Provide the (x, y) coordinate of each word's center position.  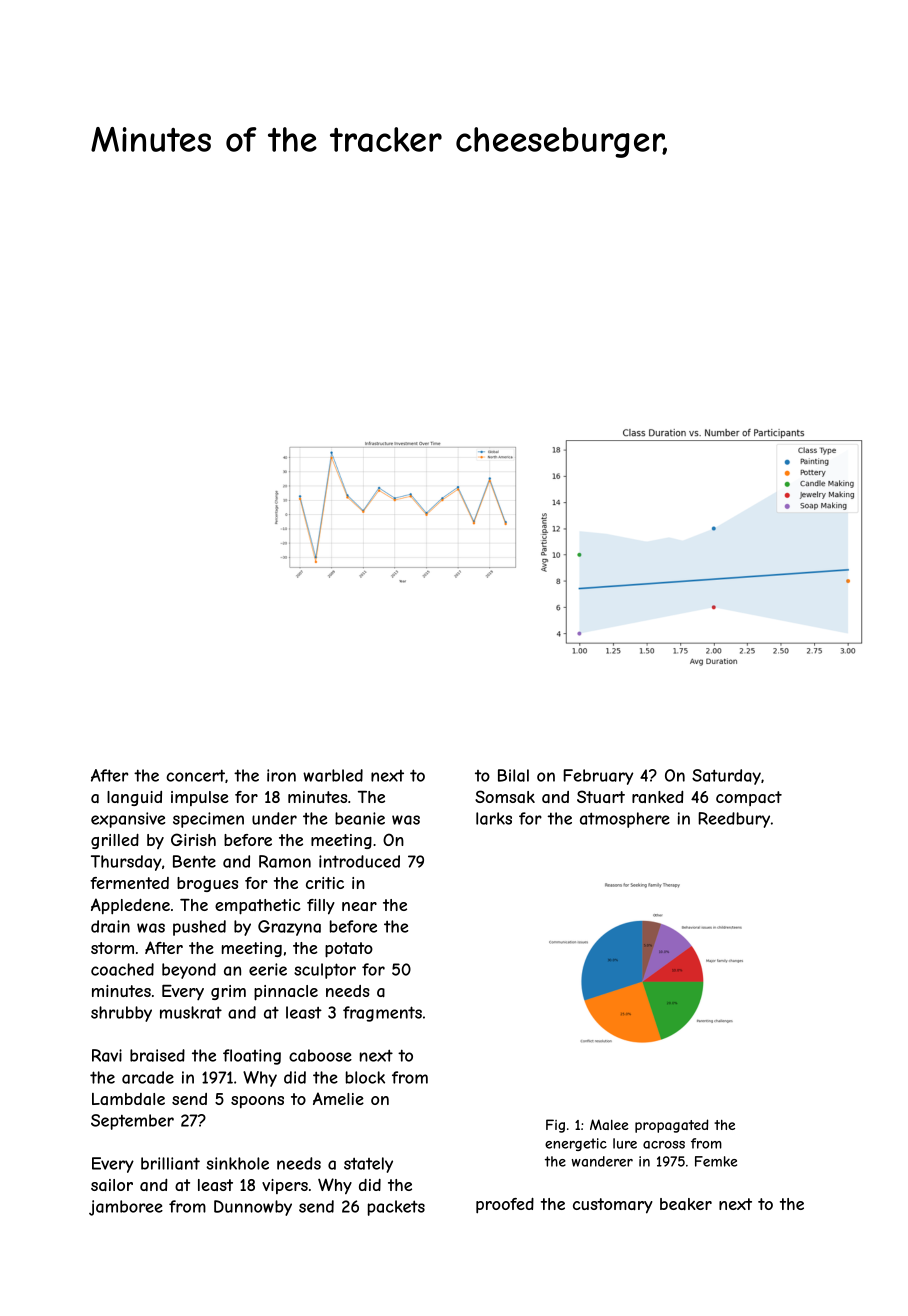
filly (321, 907)
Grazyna (289, 928)
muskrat (191, 1012)
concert (195, 775)
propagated (672, 1126)
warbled (333, 775)
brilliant (170, 1163)
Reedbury (734, 820)
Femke (716, 1161)
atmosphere (625, 820)
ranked (658, 797)
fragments (382, 1014)
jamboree (126, 1208)
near (359, 906)
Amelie (338, 1098)
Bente (194, 861)
